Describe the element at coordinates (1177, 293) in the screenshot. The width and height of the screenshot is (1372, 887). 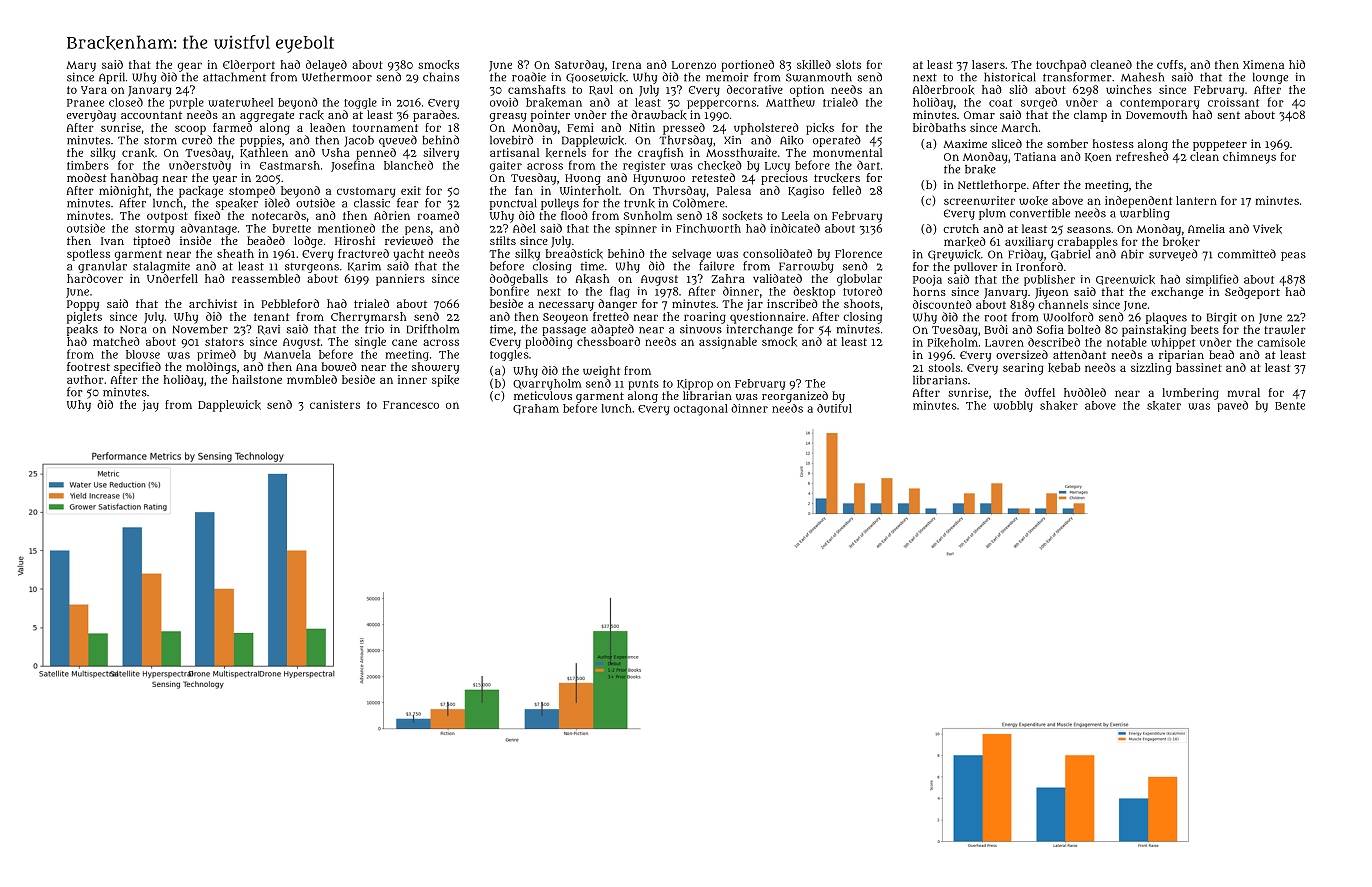
I see `exchange` at that location.
